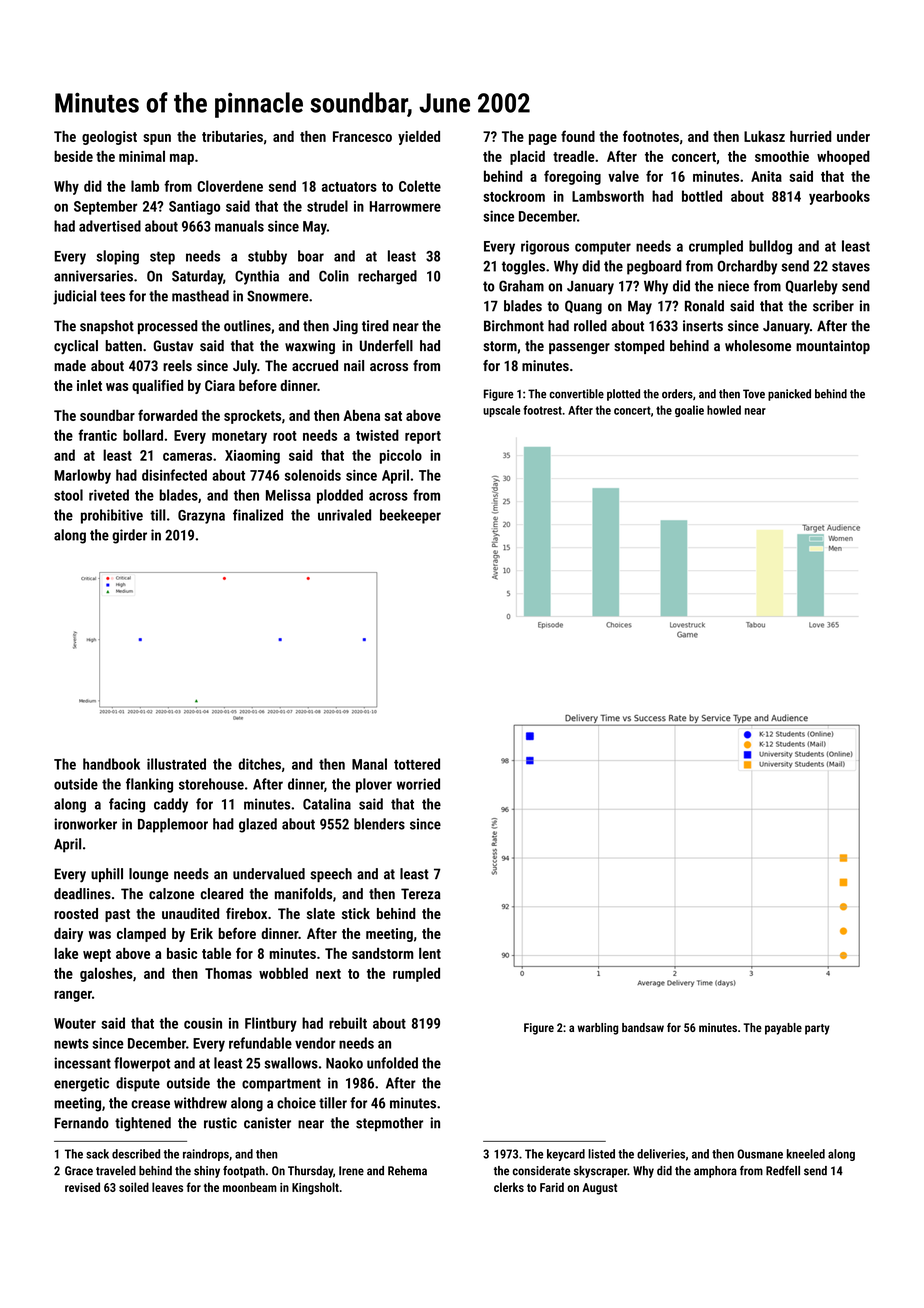 The image size is (924, 1308). I want to click on kneeled, so click(806, 1154).
